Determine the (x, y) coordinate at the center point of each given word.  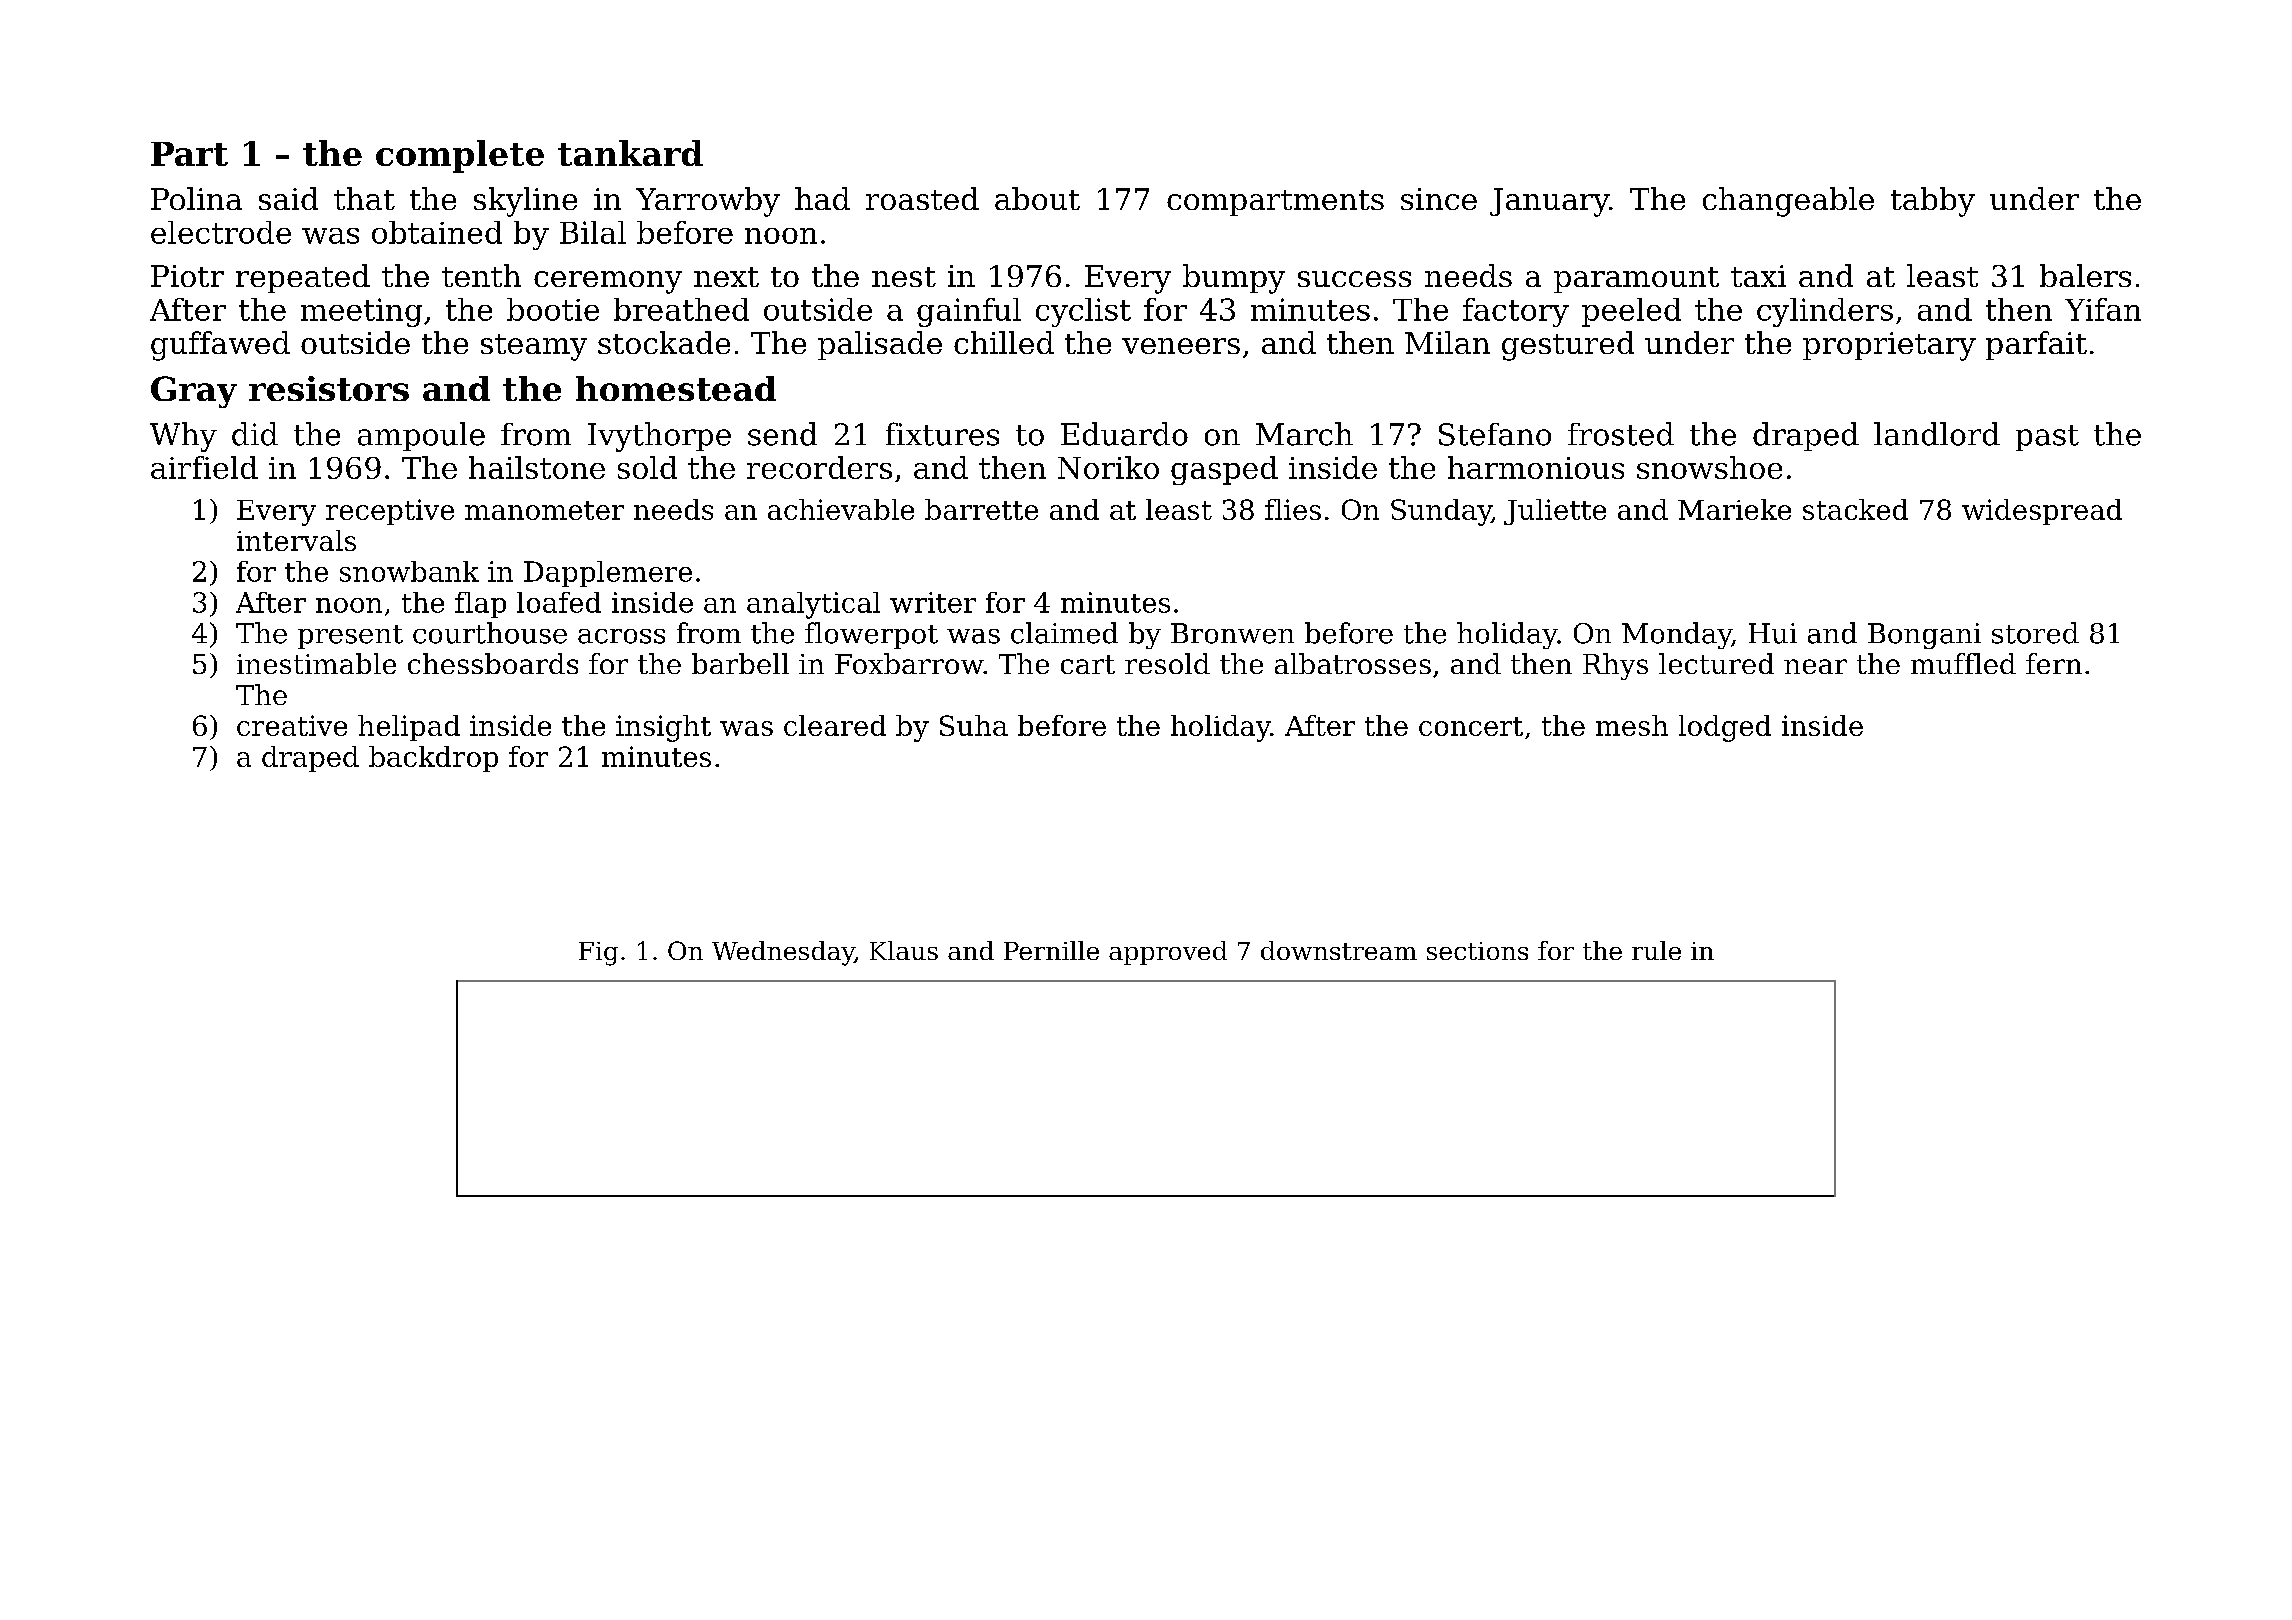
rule (1656, 950)
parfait (2036, 345)
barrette (981, 509)
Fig (598, 954)
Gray (194, 392)
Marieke (1734, 509)
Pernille (1051, 950)
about (1037, 198)
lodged (1725, 728)
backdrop (433, 759)
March (1304, 434)
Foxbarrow (909, 663)
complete (460, 156)
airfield (204, 467)
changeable (1788, 202)
